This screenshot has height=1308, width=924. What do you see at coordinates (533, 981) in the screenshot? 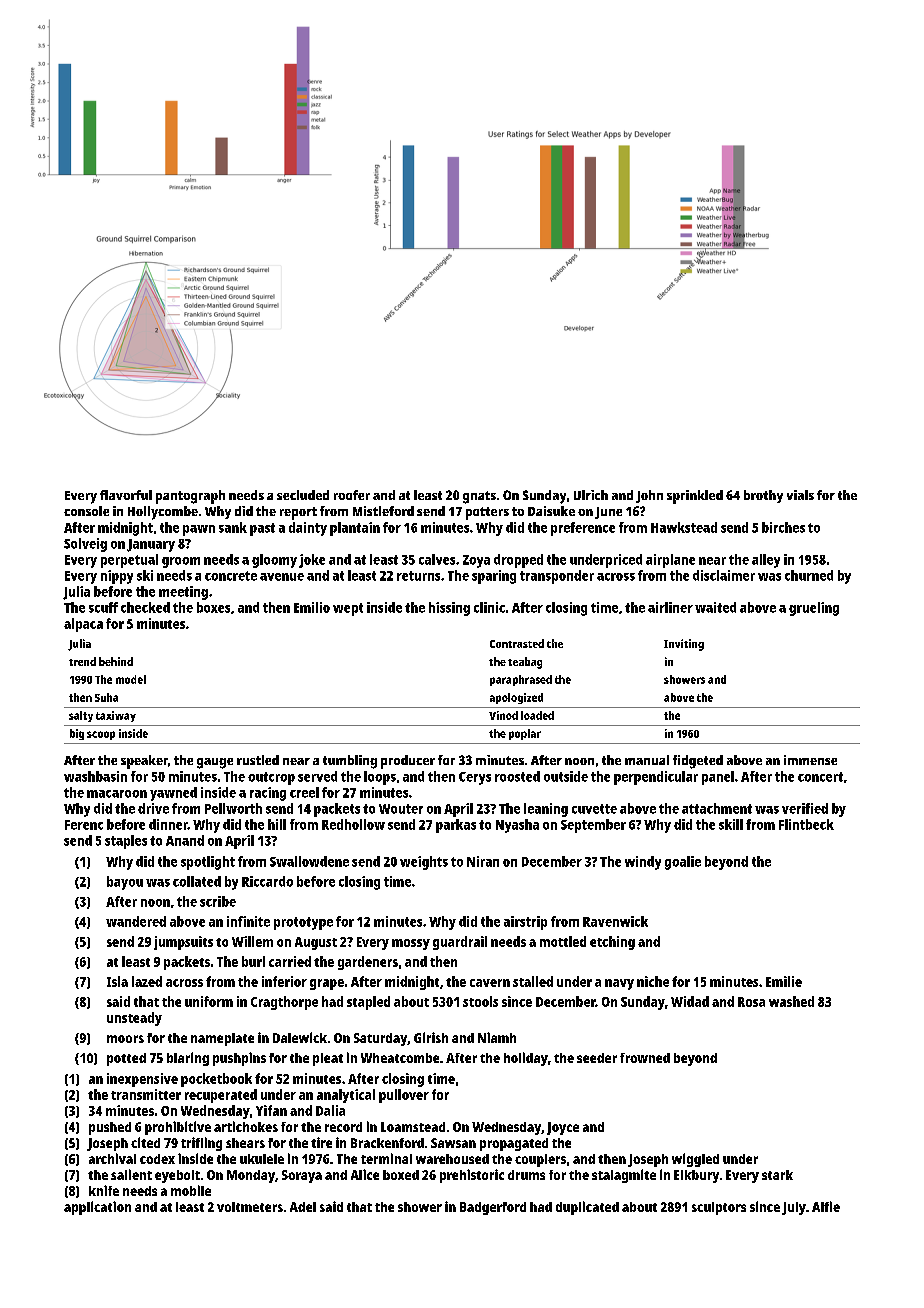
I see `stalled` at bounding box center [533, 981].
